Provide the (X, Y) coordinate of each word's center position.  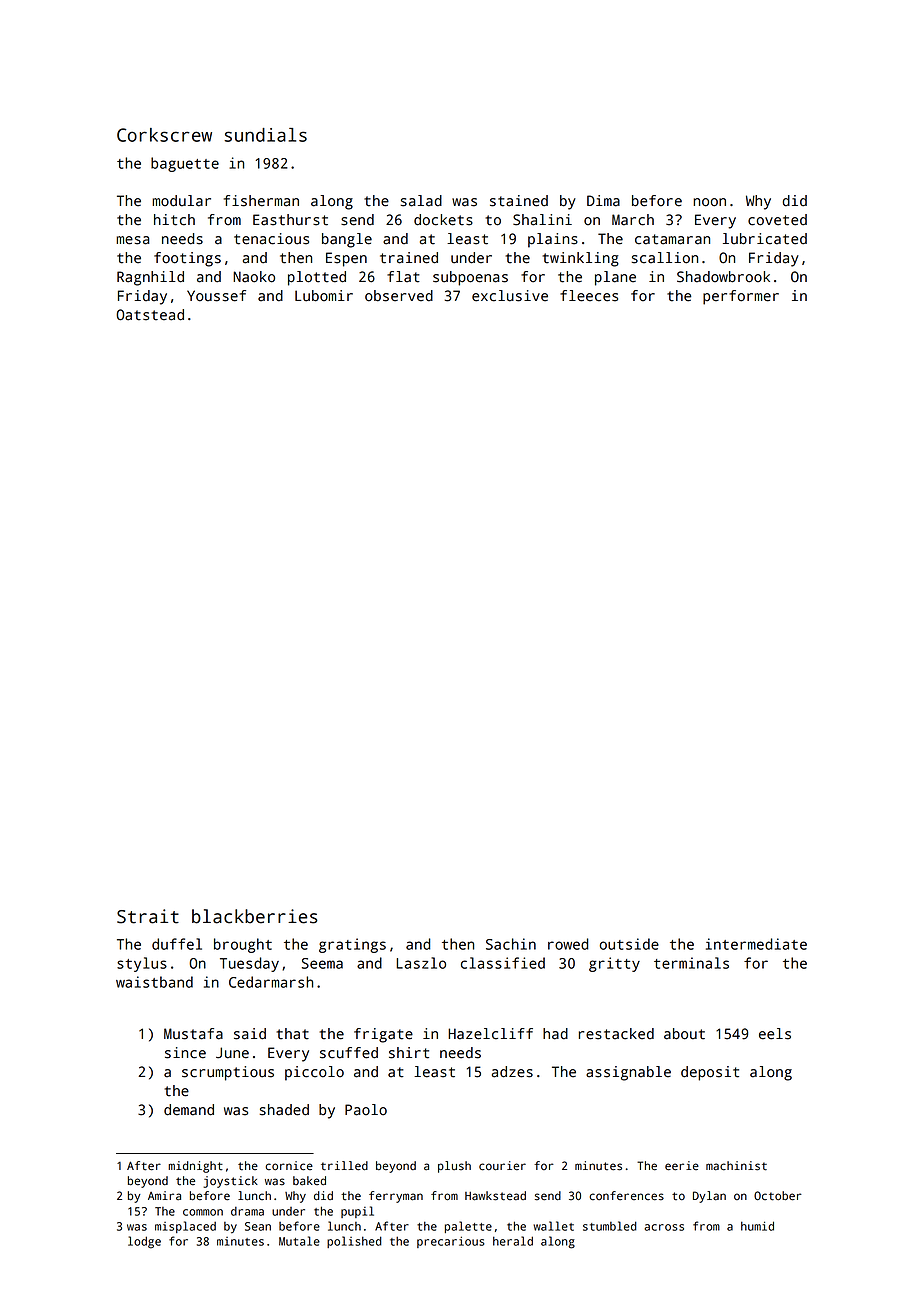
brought (243, 945)
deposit (710, 1073)
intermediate (756, 944)
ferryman (396, 1197)
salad (421, 201)
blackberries (255, 916)
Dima (603, 201)
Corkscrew (164, 135)
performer (741, 297)
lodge (144, 1242)
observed (399, 296)
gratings (352, 945)
